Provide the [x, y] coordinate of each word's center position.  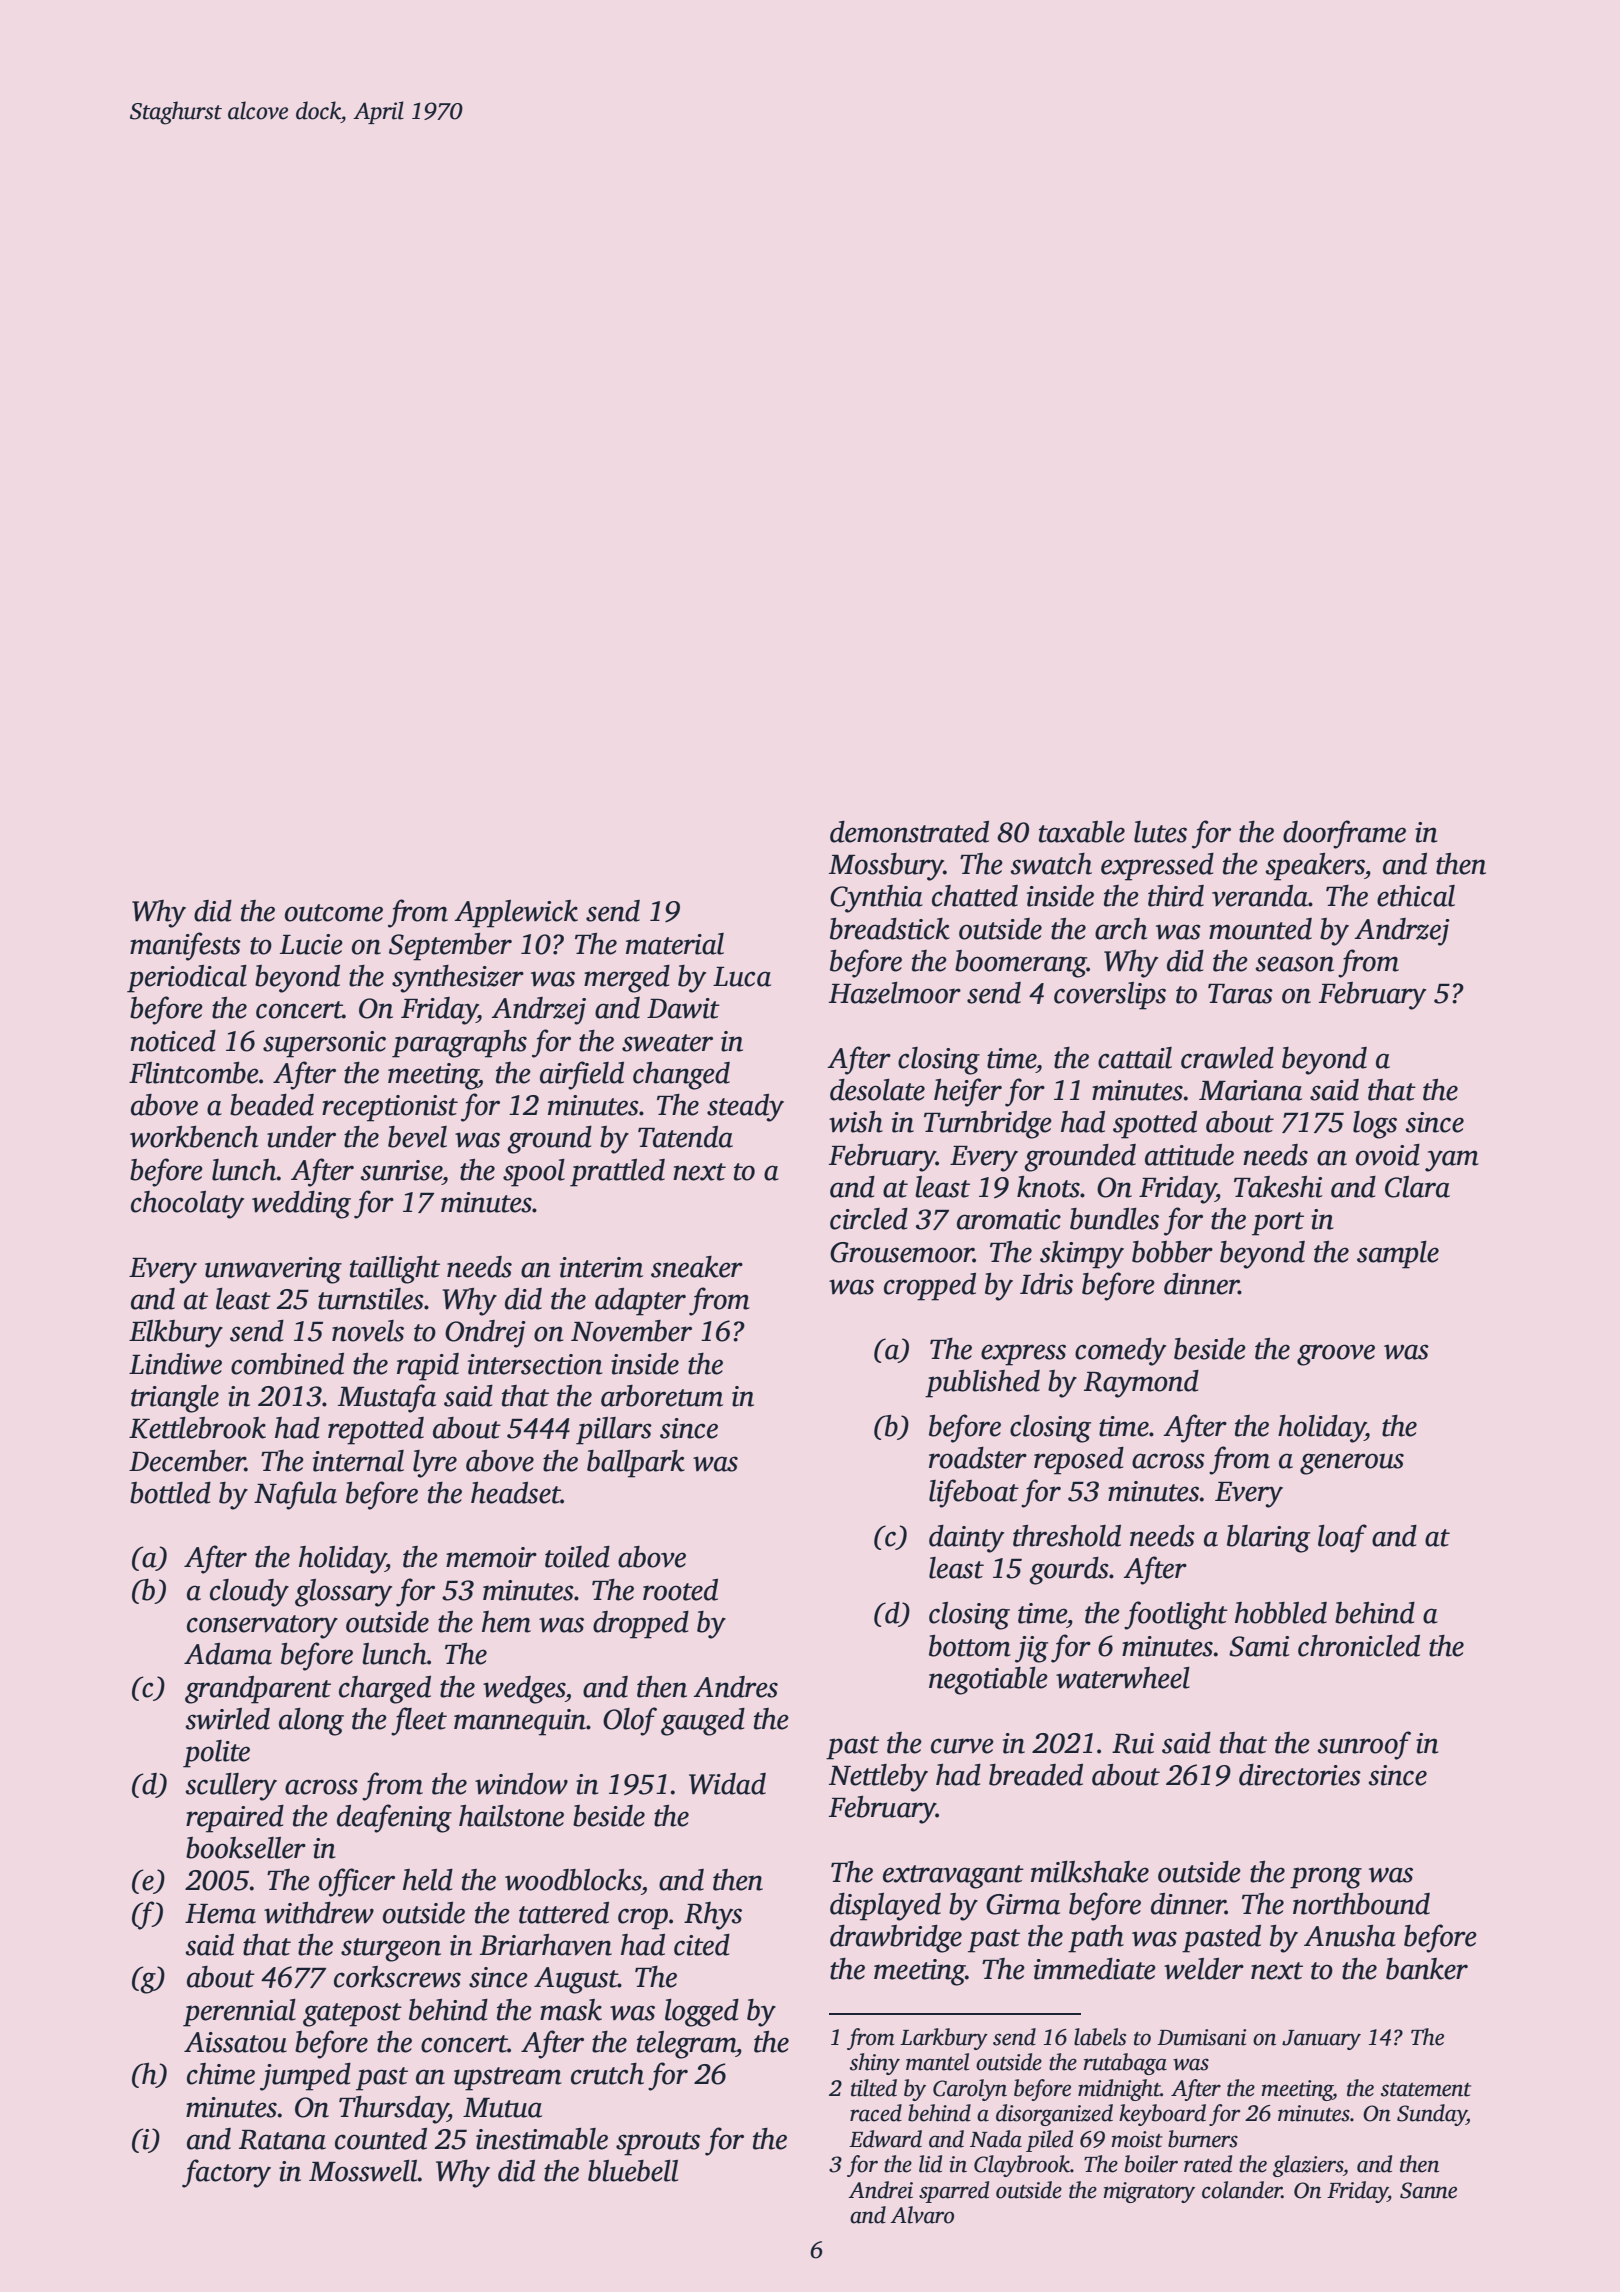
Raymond [1141, 1384]
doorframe [1344, 834]
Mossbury [886, 867]
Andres [735, 1687]
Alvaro [922, 2215]
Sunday [1432, 2115]
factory [226, 2173]
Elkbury [176, 1334]
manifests [185, 946]
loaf [1342, 1538]
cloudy [249, 1593]
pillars [614, 1431]
